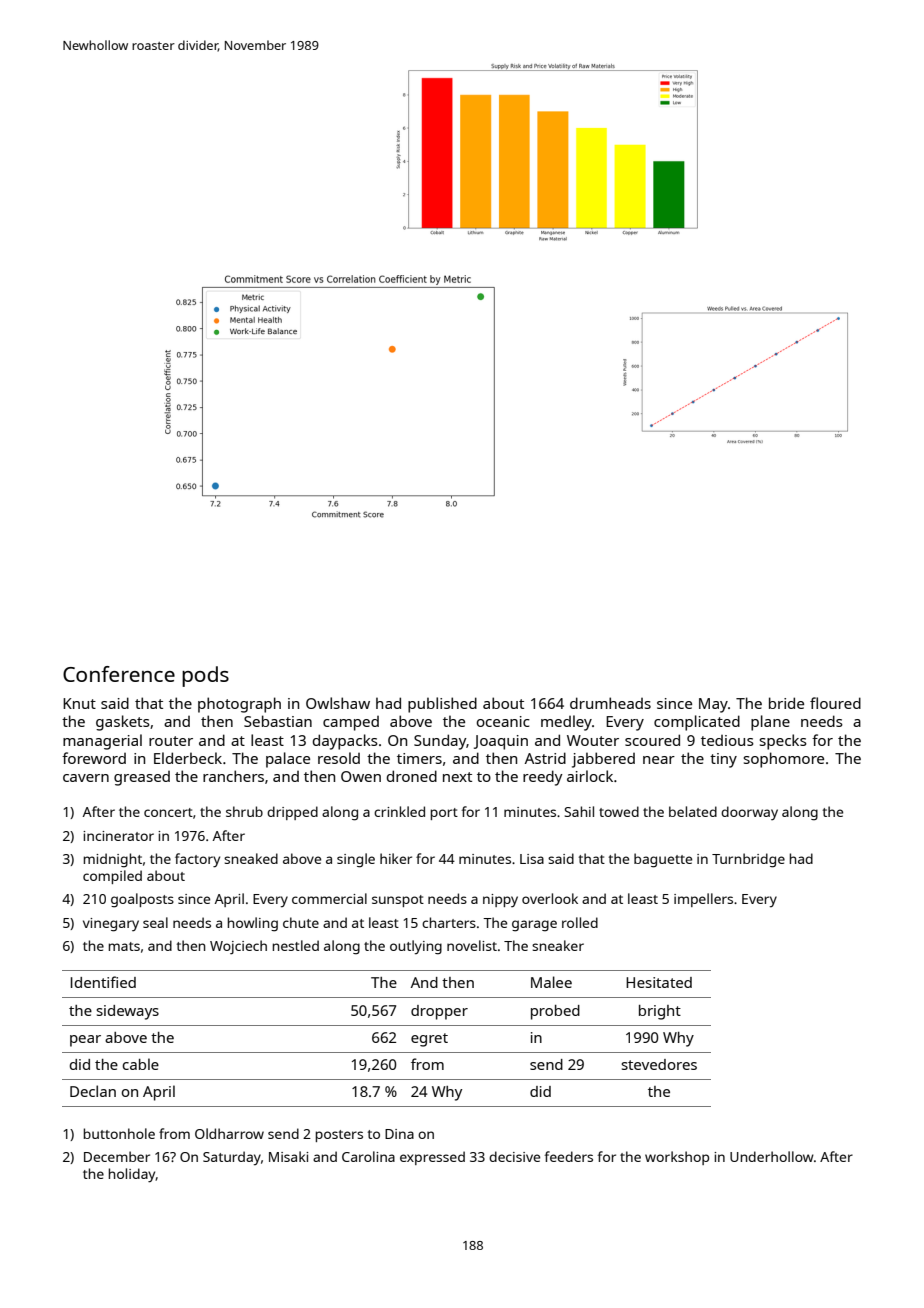  What do you see at coordinates (141, 1064) in the screenshot?
I see `cable` at bounding box center [141, 1064].
